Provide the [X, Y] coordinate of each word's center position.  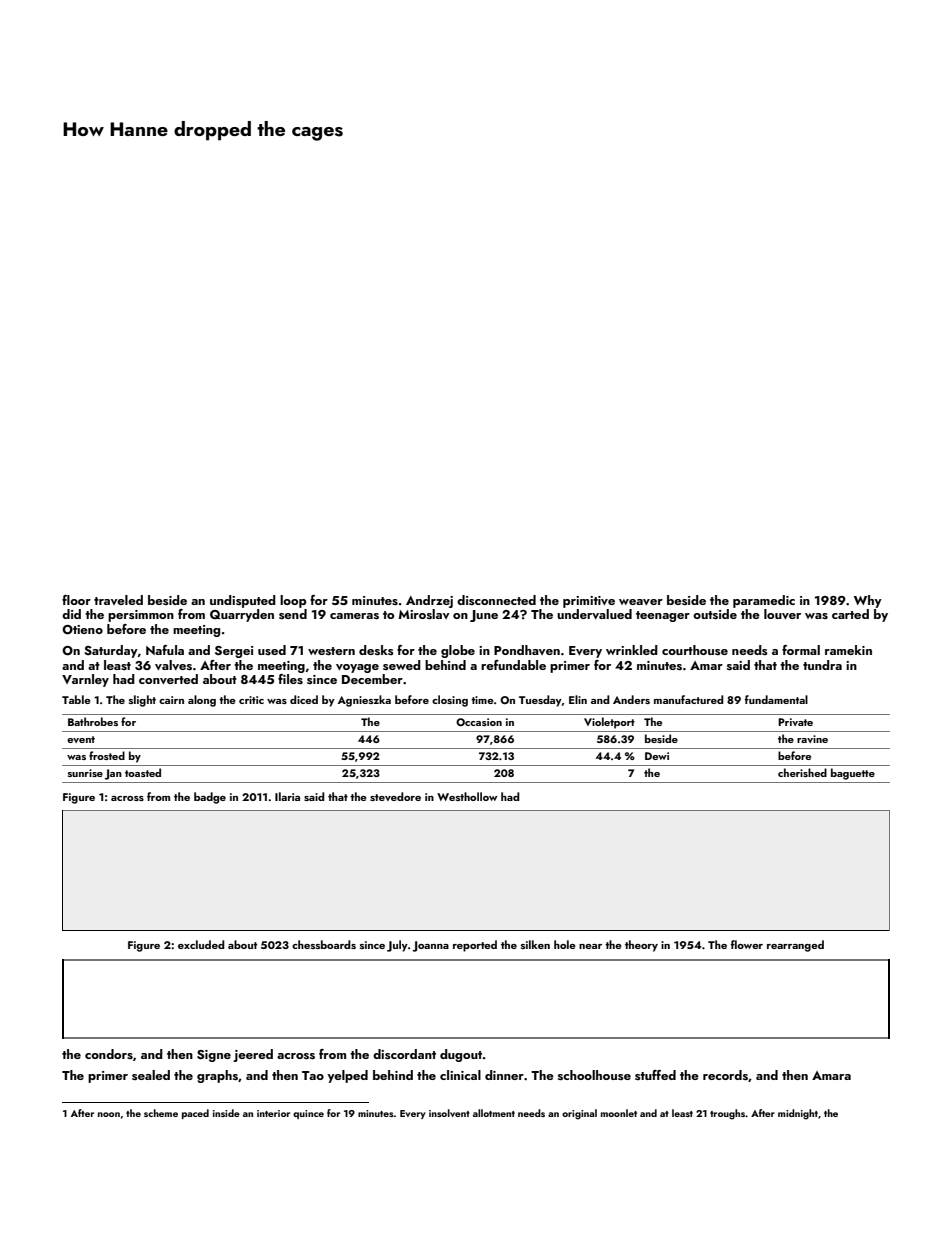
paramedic [764, 601]
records [725, 1075]
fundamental [776, 699]
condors [109, 1054]
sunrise [85, 773]
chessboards [324, 944]
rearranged [795, 946]
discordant [404, 1054]
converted [168, 679]
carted [850, 614]
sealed [151, 1075]
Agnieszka [364, 701]
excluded [201, 944]
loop [293, 601]
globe [458, 651]
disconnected [496, 600]
